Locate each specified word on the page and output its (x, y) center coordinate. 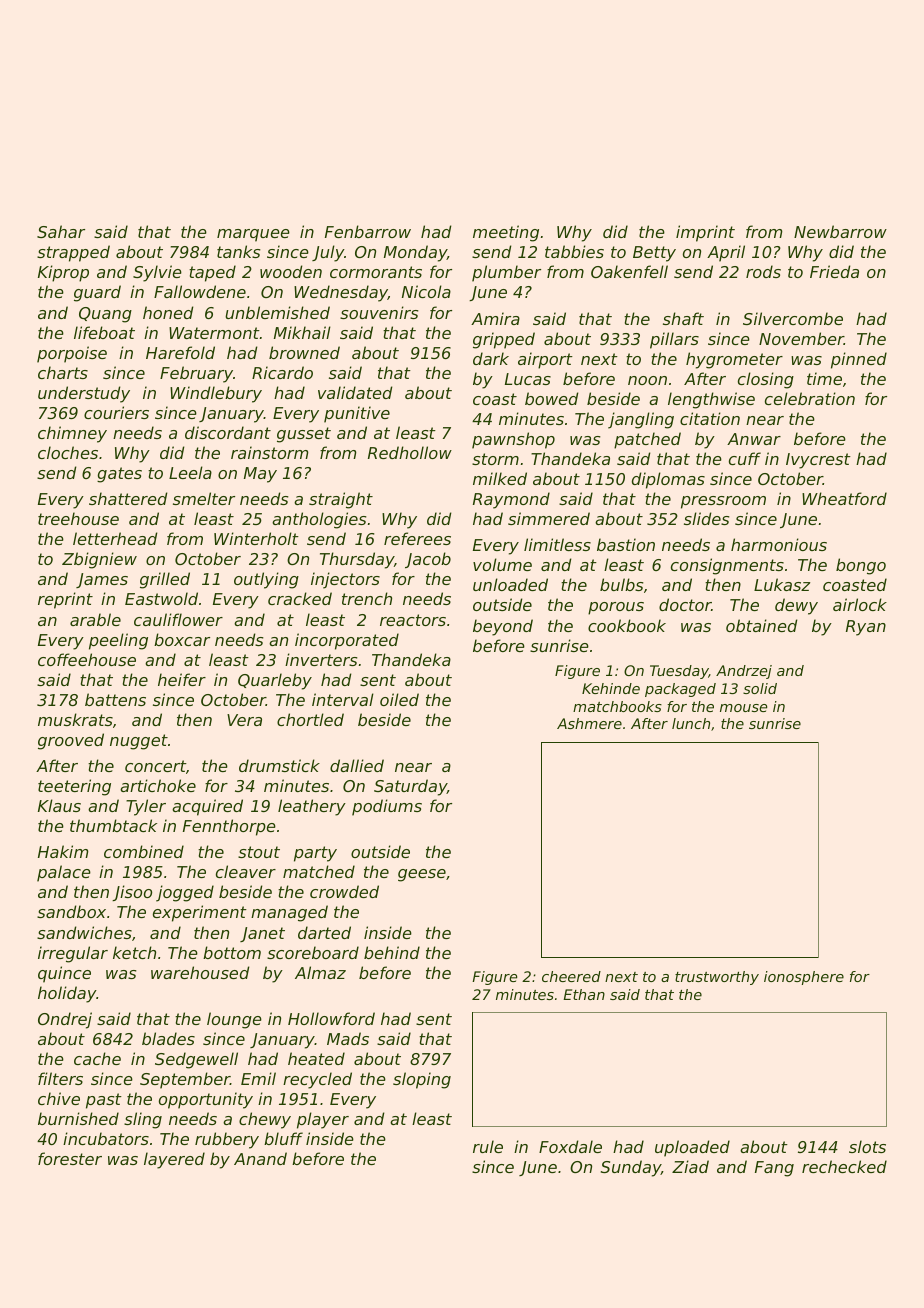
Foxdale (570, 1146)
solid (760, 688)
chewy (265, 1120)
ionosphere (804, 978)
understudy (84, 394)
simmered (549, 518)
